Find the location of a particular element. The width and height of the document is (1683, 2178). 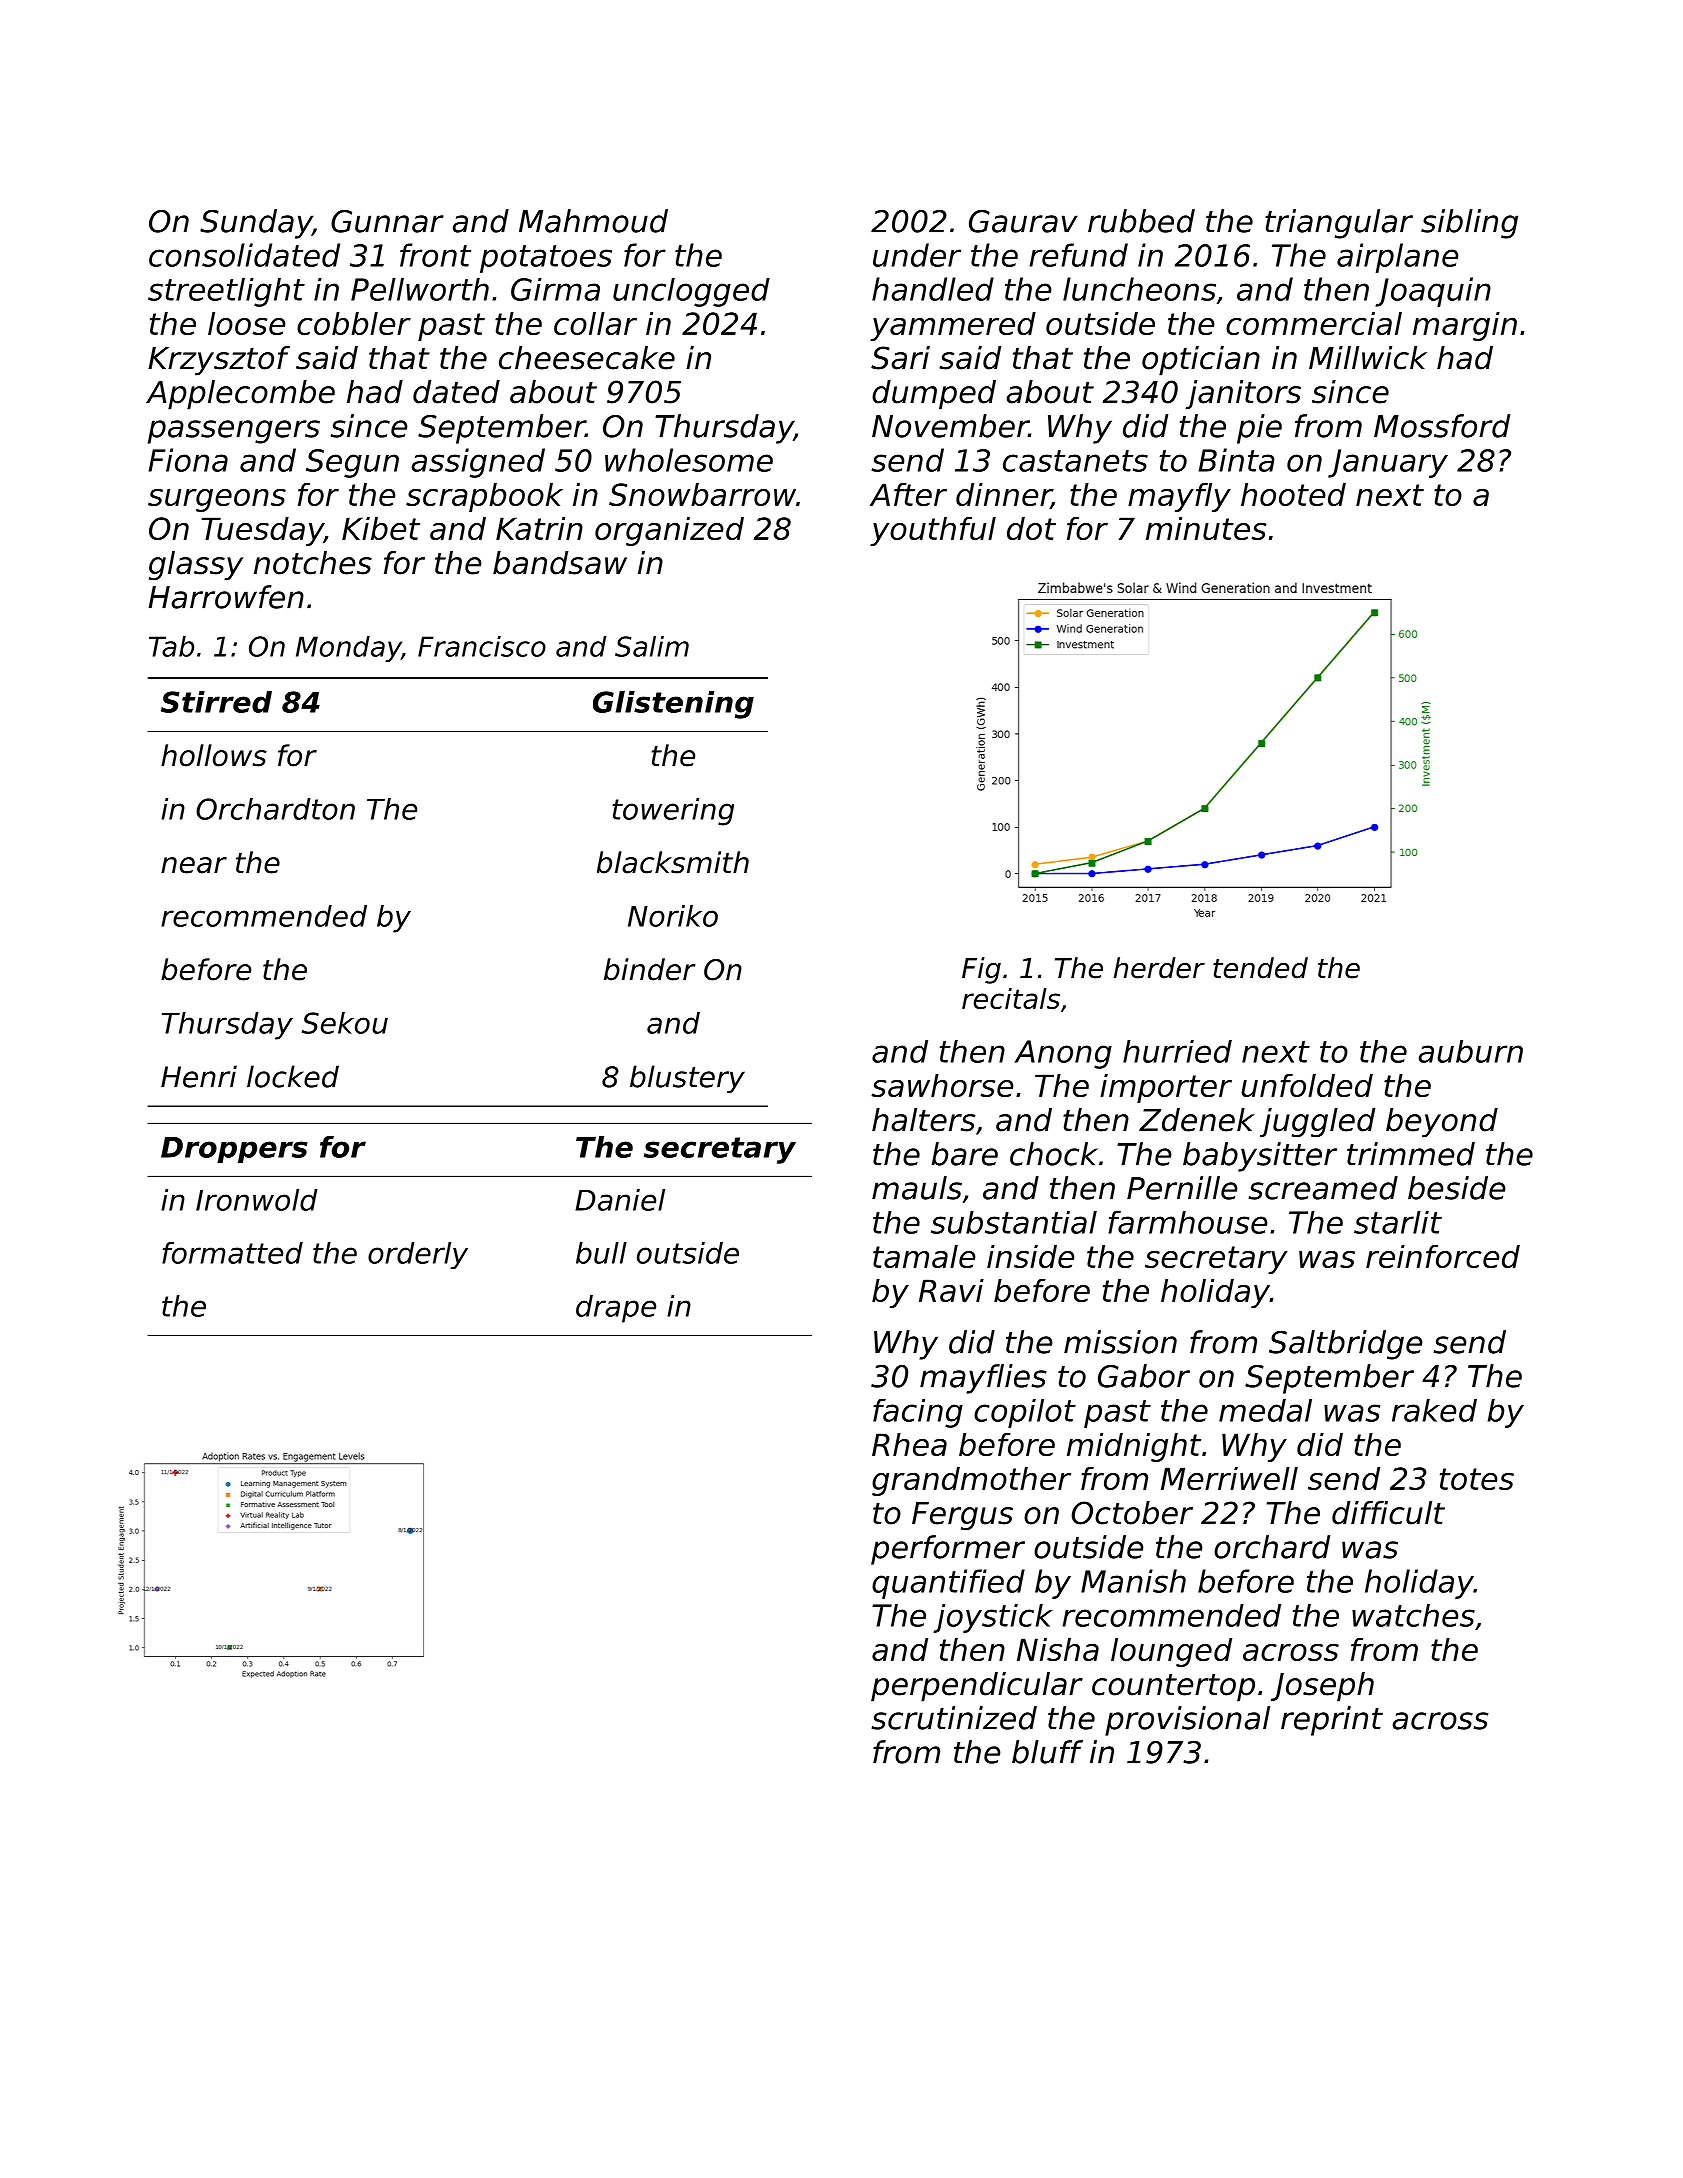

herder is located at coordinates (1159, 968).
